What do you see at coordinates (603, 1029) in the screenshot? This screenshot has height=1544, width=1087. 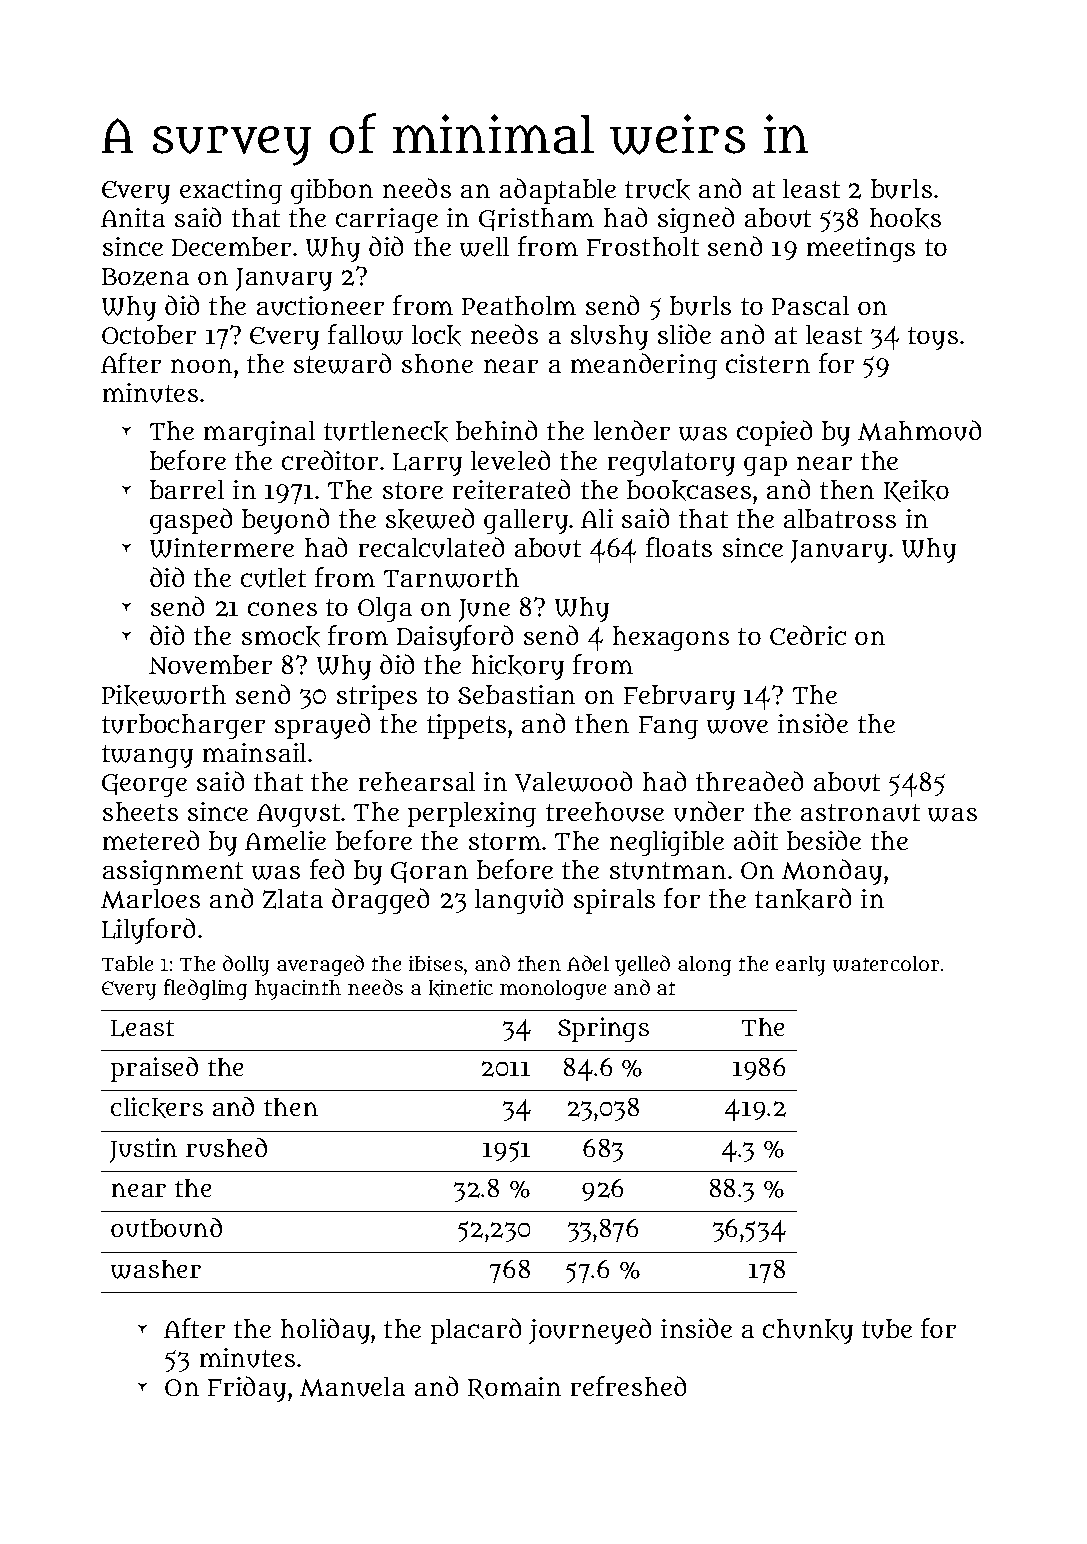 I see `Springs` at bounding box center [603, 1029].
